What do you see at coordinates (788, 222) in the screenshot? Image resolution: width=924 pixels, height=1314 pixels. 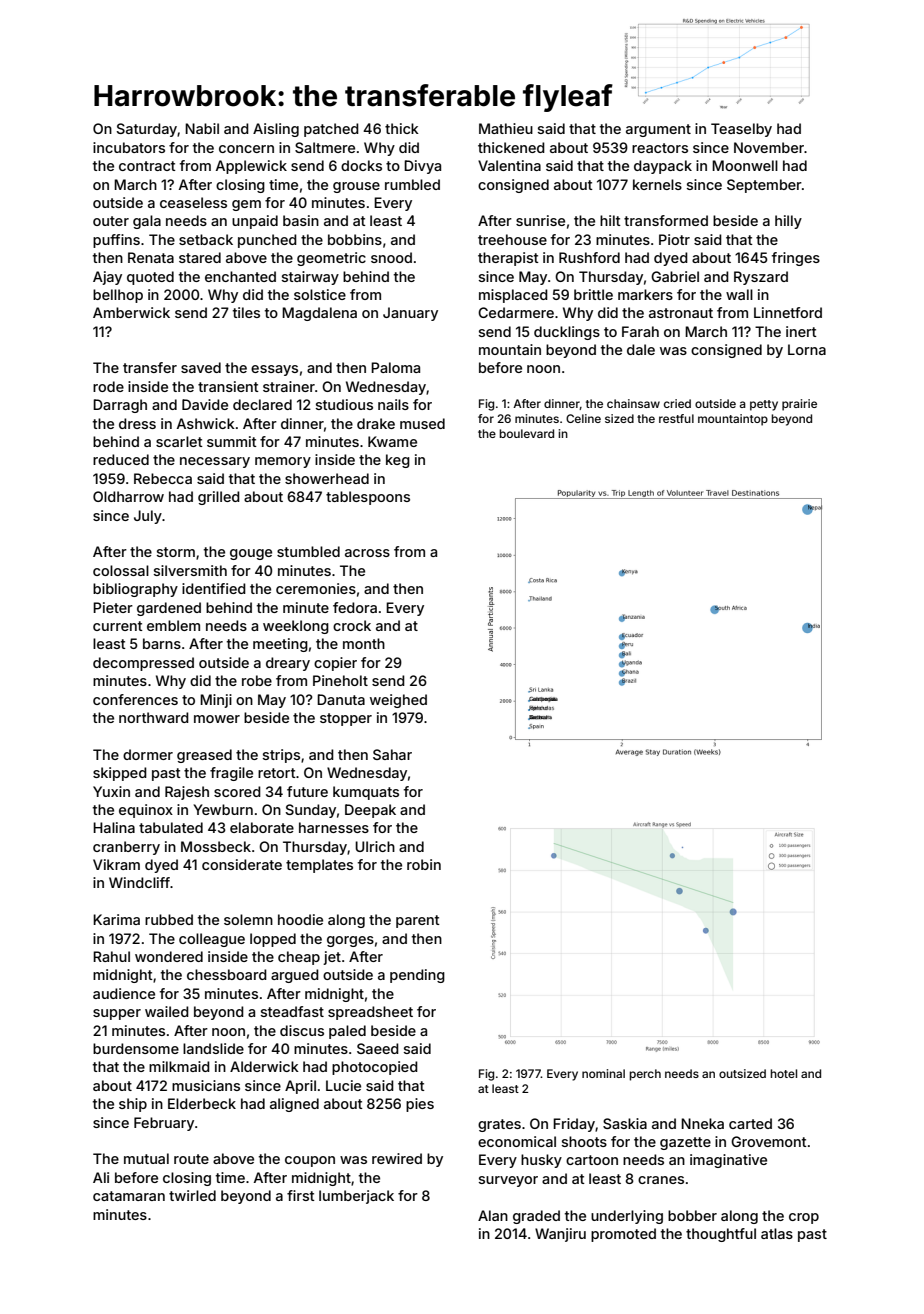 I see `hilly` at bounding box center [788, 222].
